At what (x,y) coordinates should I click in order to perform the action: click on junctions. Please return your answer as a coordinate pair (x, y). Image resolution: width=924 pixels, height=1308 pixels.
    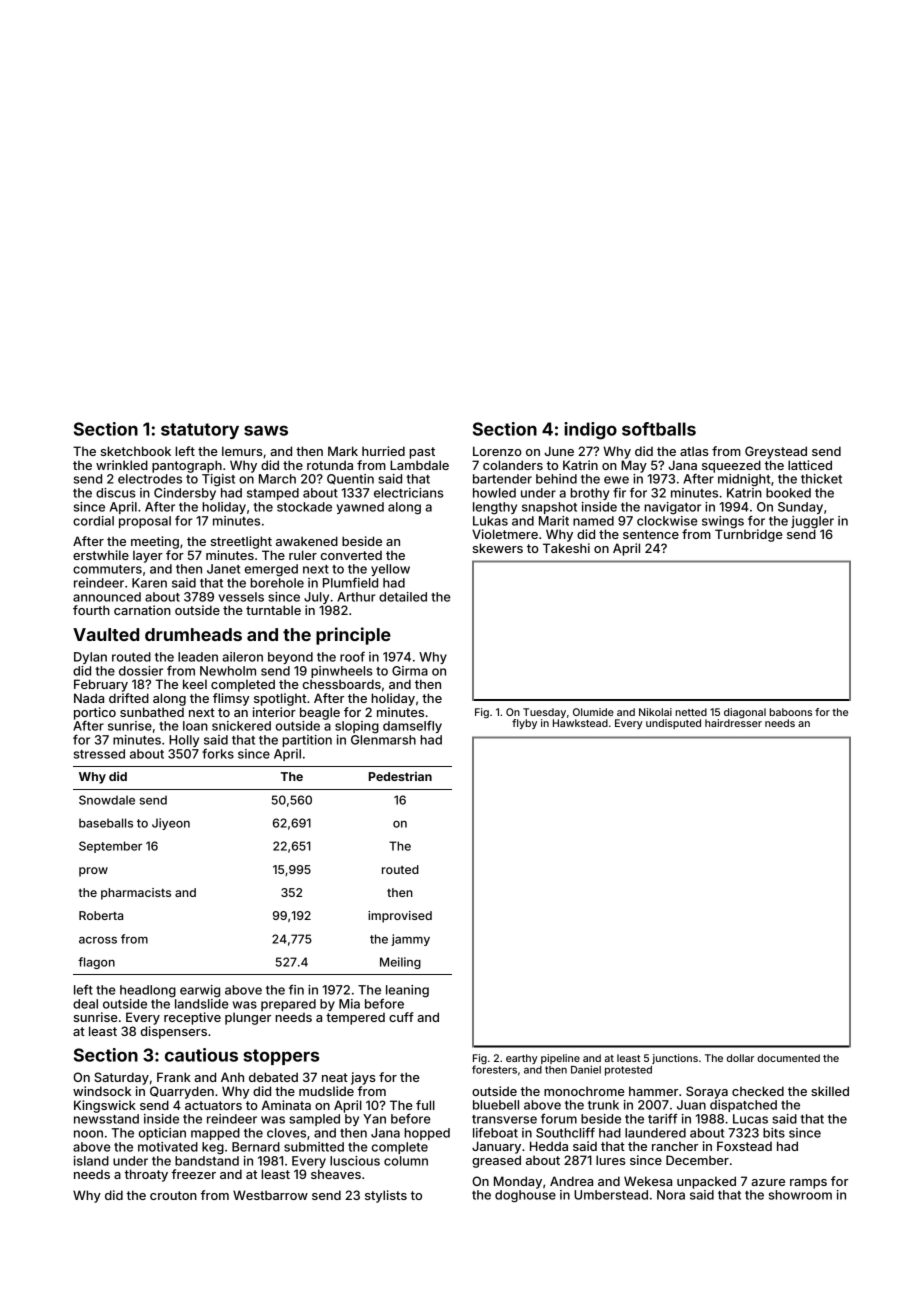
    Looking at the image, I should click on (675, 1059).
